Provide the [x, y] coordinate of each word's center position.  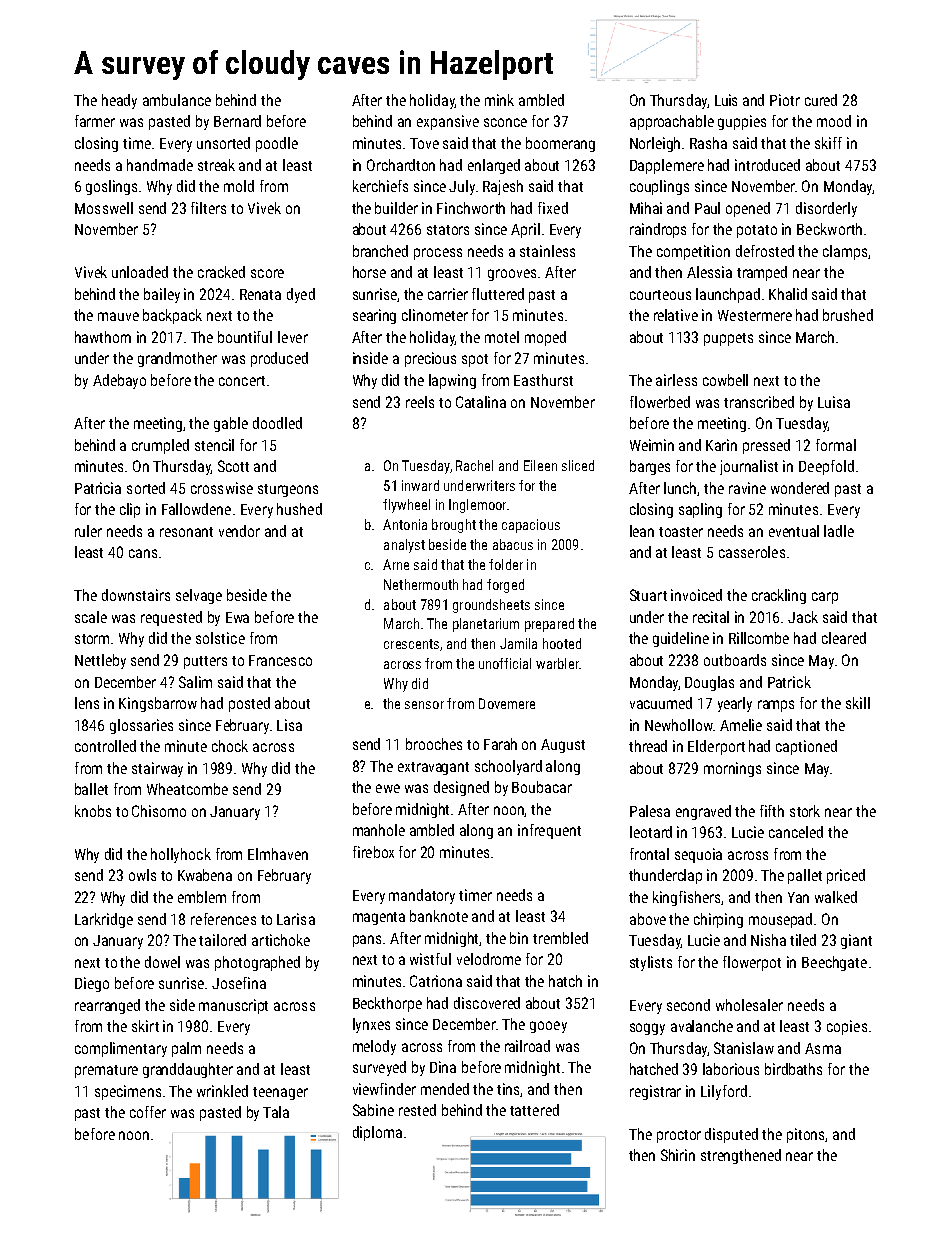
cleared [844, 638]
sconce [505, 122]
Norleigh [655, 144]
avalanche [702, 1026]
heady [119, 101]
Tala [276, 1112]
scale [91, 617]
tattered [534, 1110]
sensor [424, 705]
